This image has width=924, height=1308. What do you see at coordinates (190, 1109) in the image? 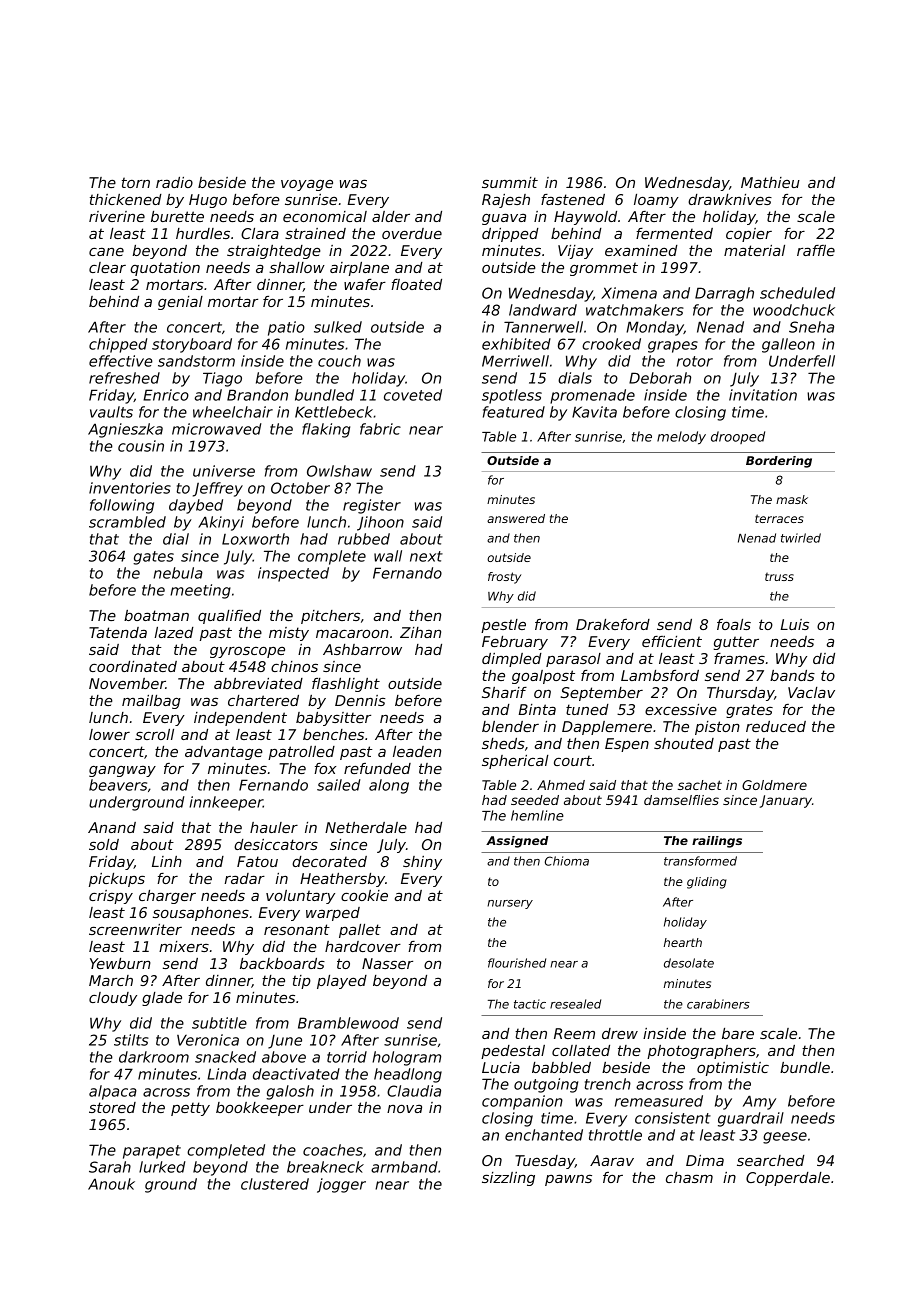
I see `petty` at bounding box center [190, 1109].
